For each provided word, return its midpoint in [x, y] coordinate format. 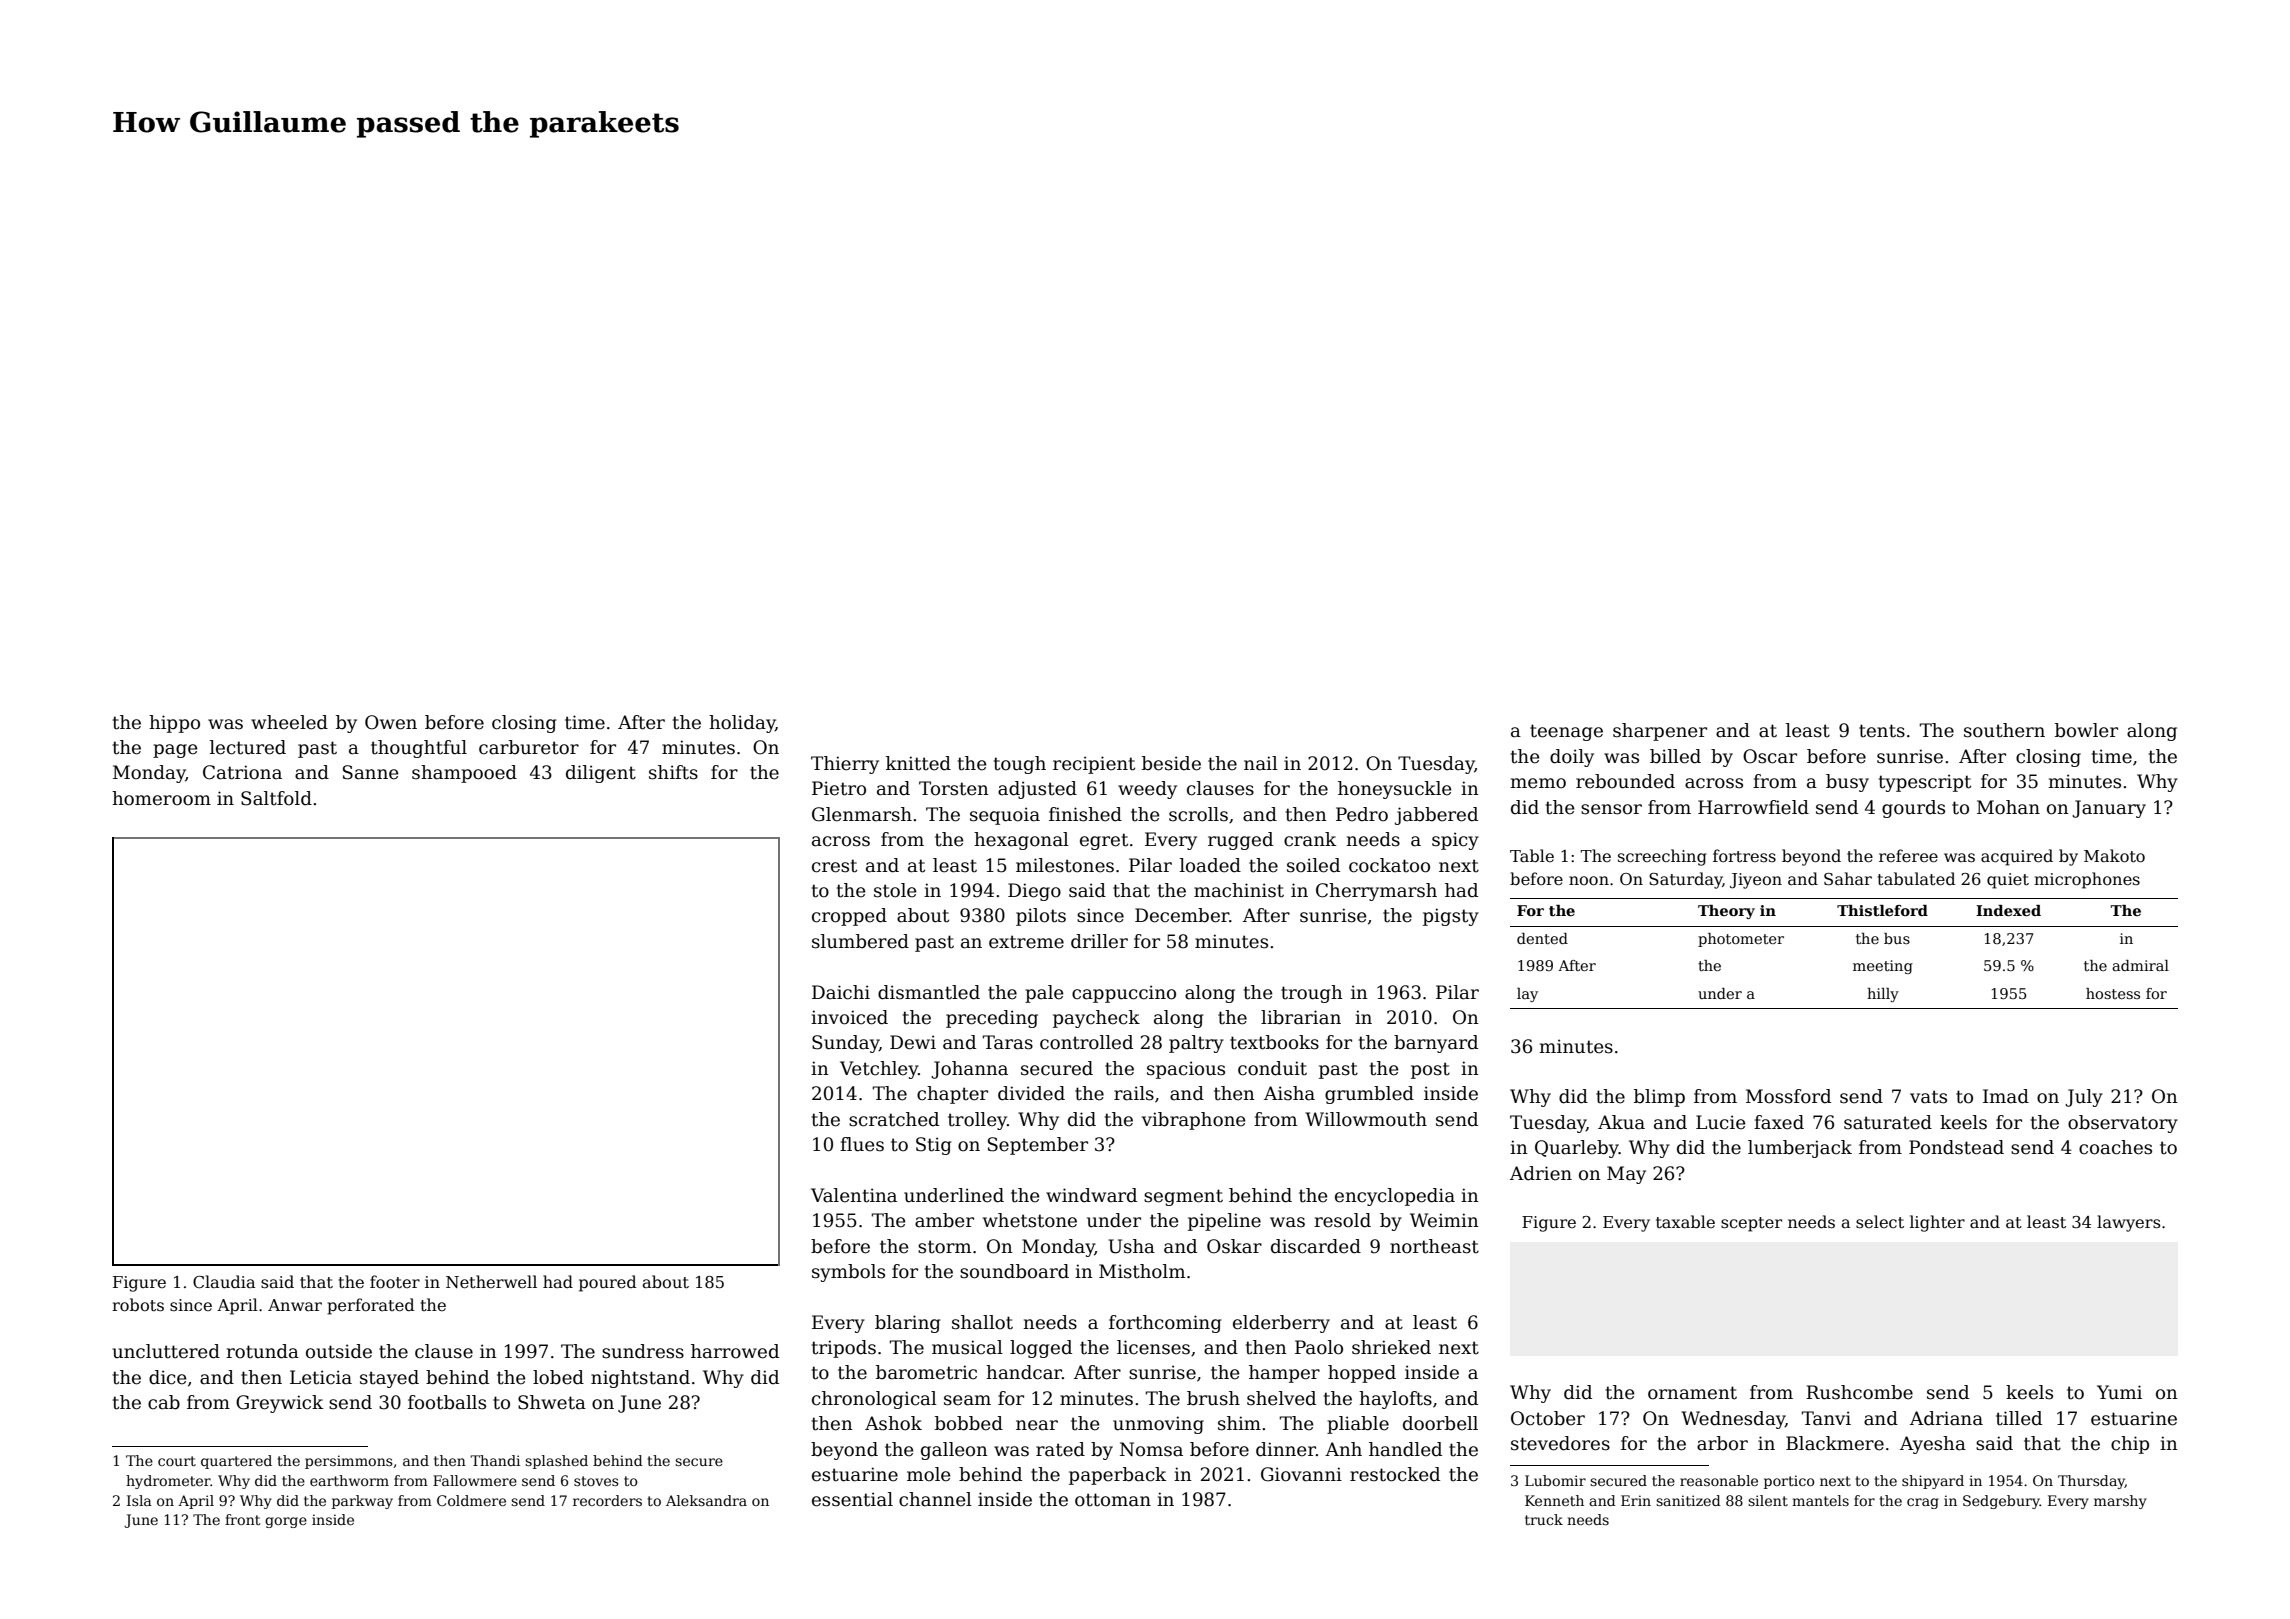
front [242, 1519]
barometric [926, 1372]
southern [2004, 730]
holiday [742, 724]
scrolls [1198, 814]
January [2109, 809]
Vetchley [879, 1070]
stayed [389, 1379]
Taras [1007, 1042]
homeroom [161, 798]
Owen [391, 722]
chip [2130, 1445]
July [2084, 1098]
